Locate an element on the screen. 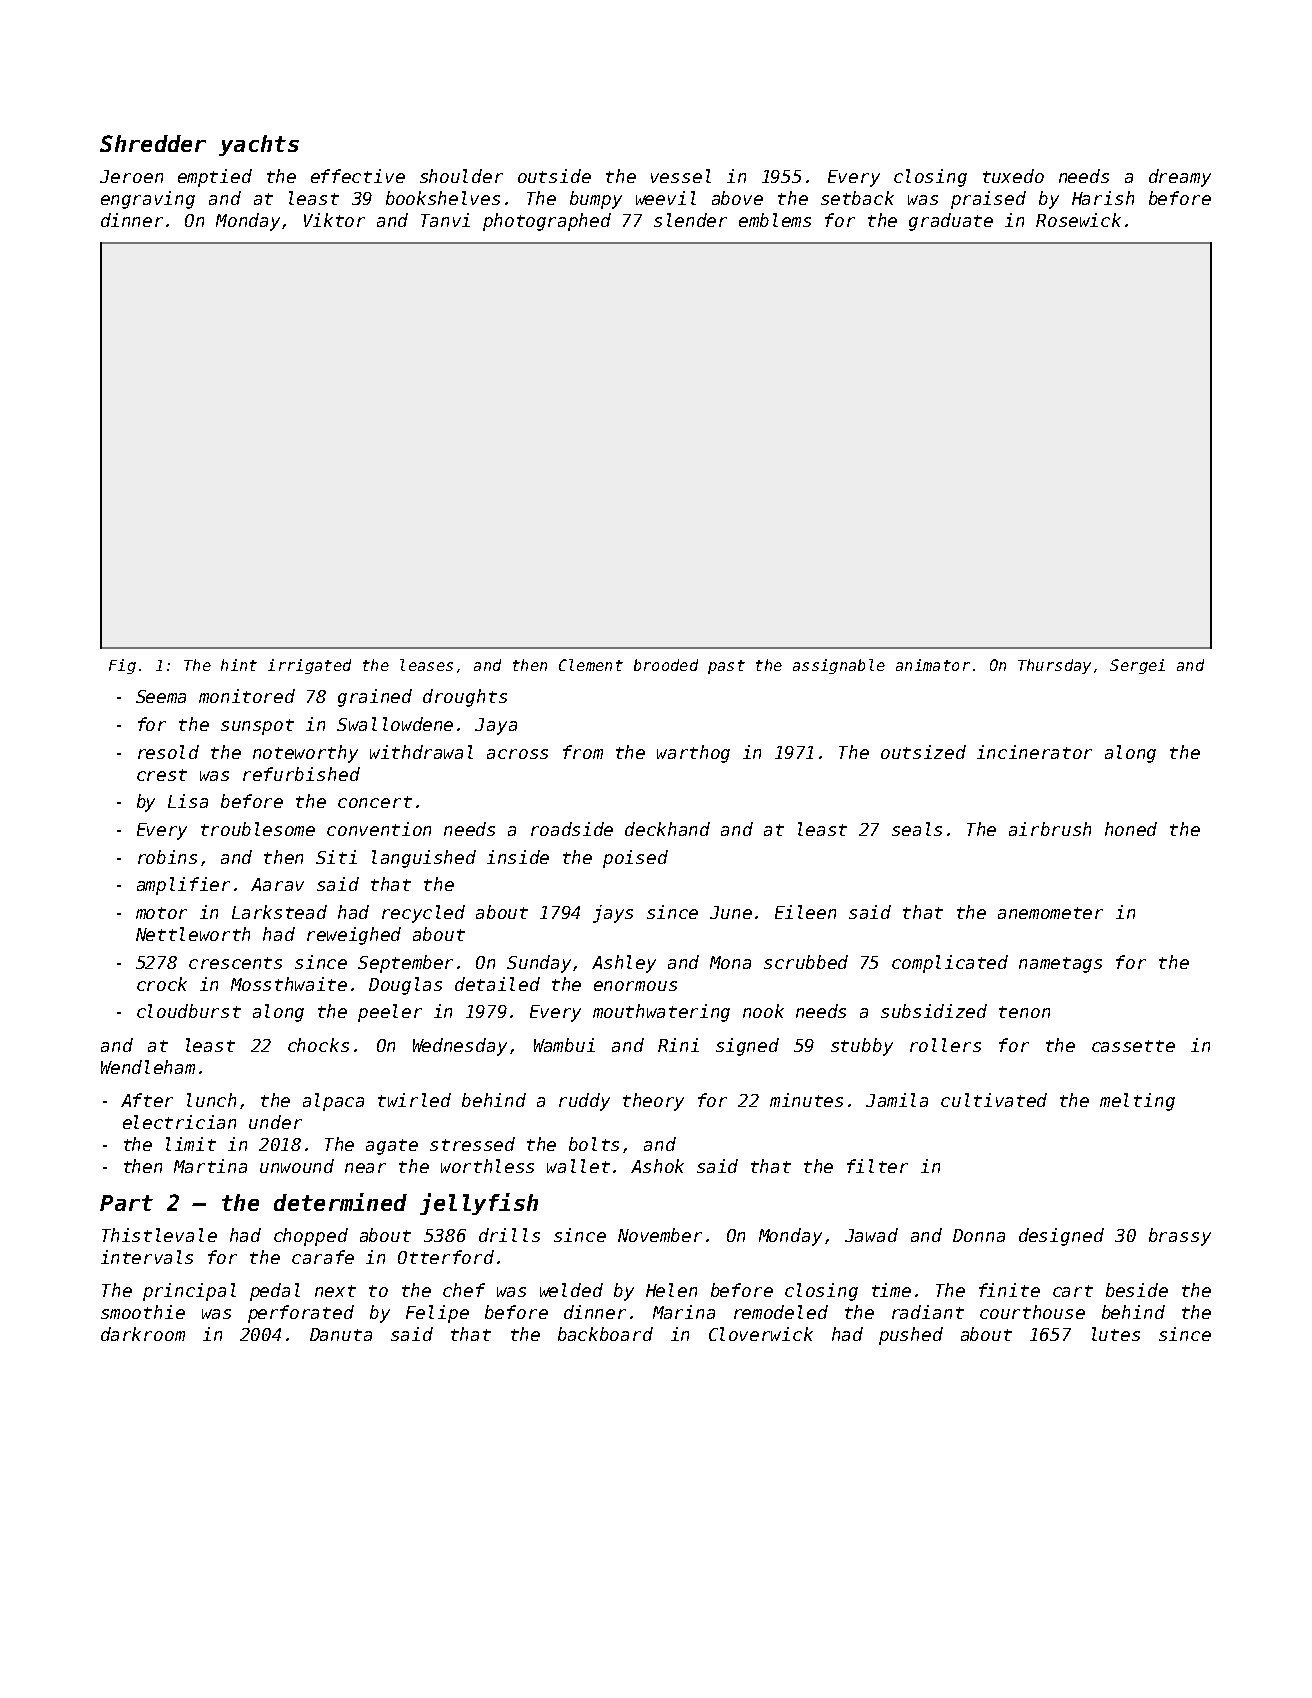 Image resolution: width=1312 pixels, height=1698 pixels. vessel is located at coordinates (681, 176).
